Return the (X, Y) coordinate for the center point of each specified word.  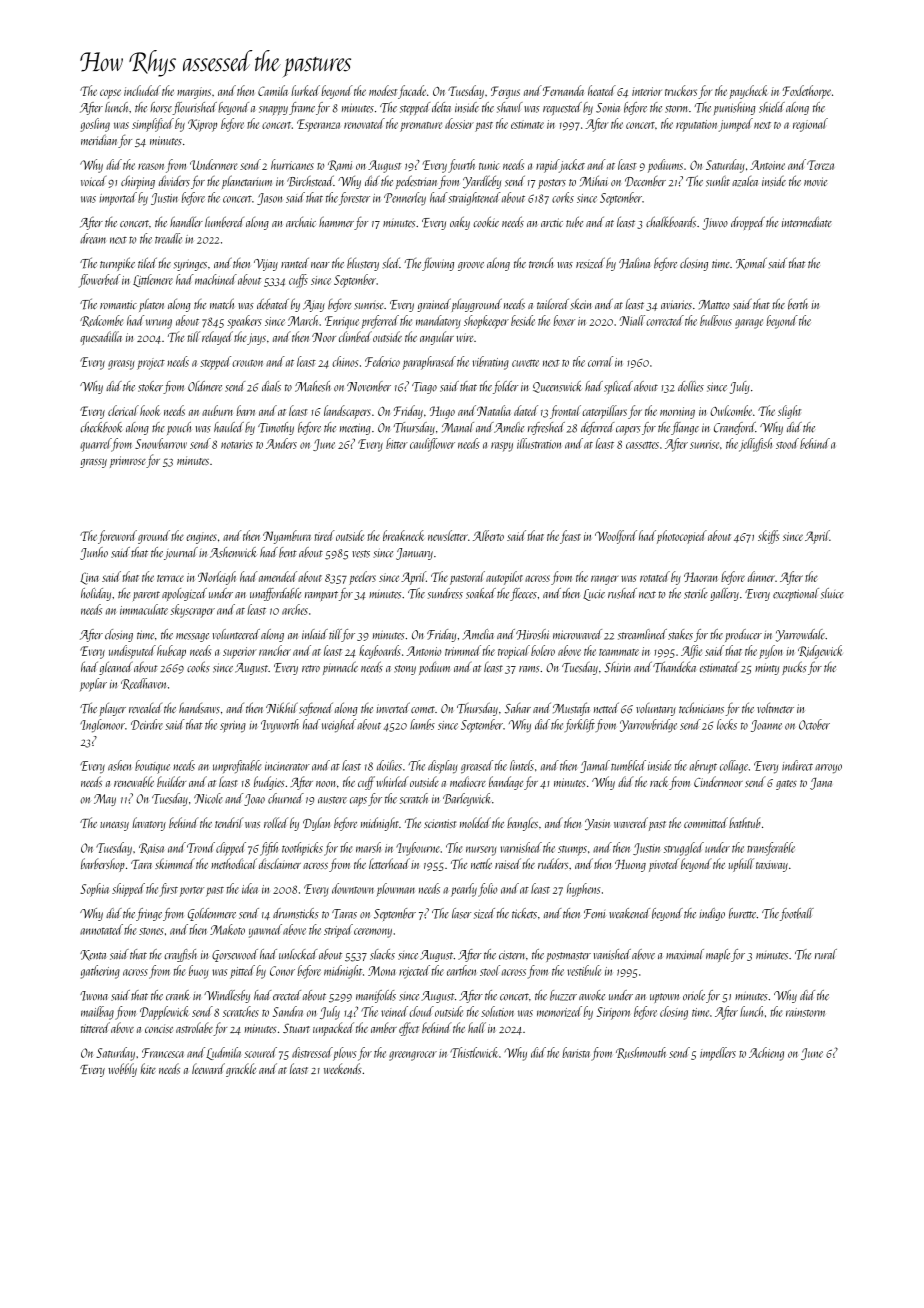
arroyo (828, 769)
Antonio (423, 651)
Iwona (94, 996)
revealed (145, 708)
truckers (681, 90)
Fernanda (563, 90)
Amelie (509, 427)
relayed (217, 338)
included (142, 90)
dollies (691, 386)
